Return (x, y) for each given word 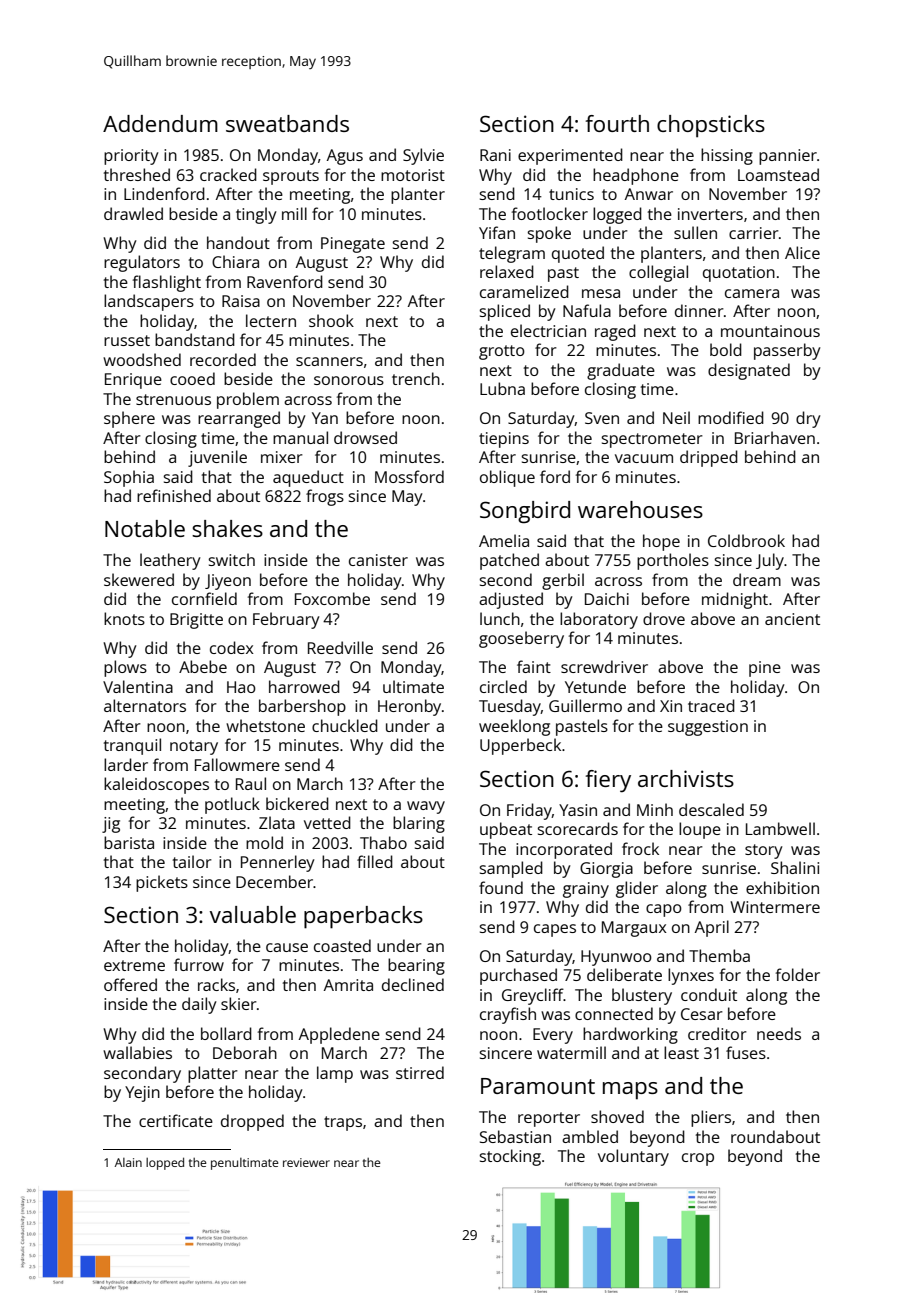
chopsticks (711, 126)
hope (661, 542)
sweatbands (287, 123)
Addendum (160, 123)
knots (124, 618)
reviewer (306, 1162)
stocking (510, 1157)
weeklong (514, 727)
